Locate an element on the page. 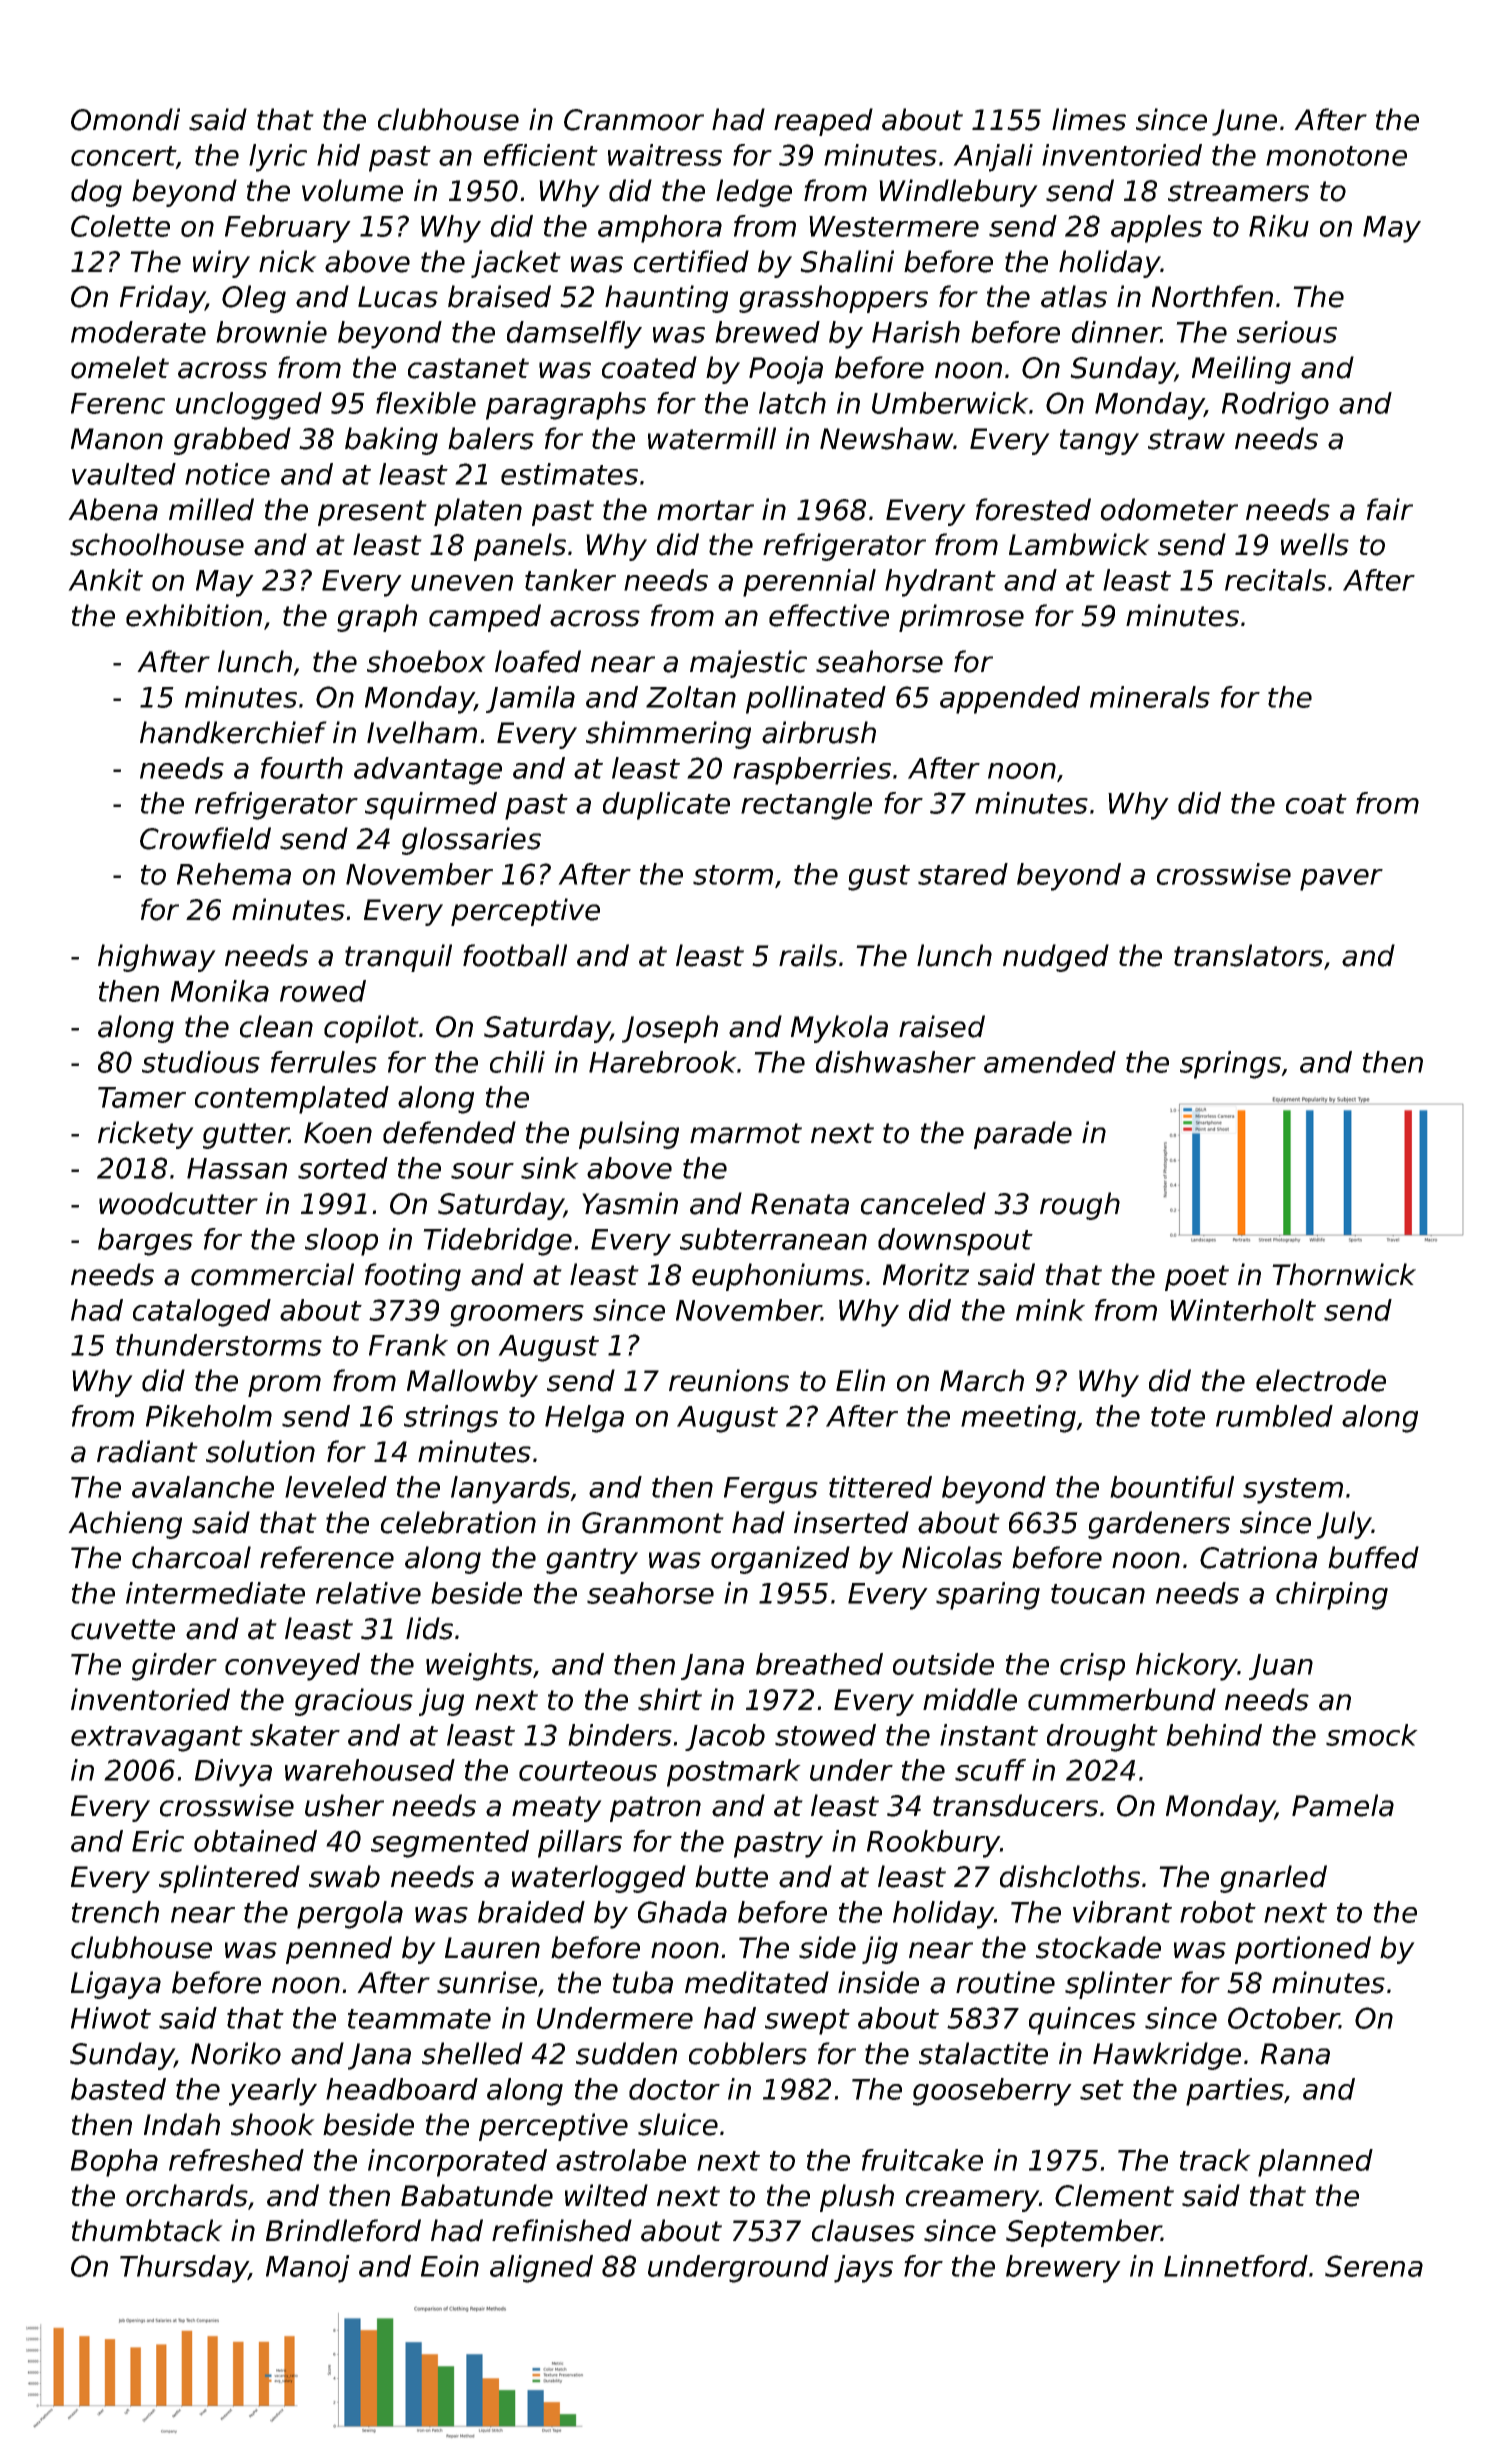 The width and height of the page is (1496, 2464). buffed is located at coordinates (1373, 1557).
